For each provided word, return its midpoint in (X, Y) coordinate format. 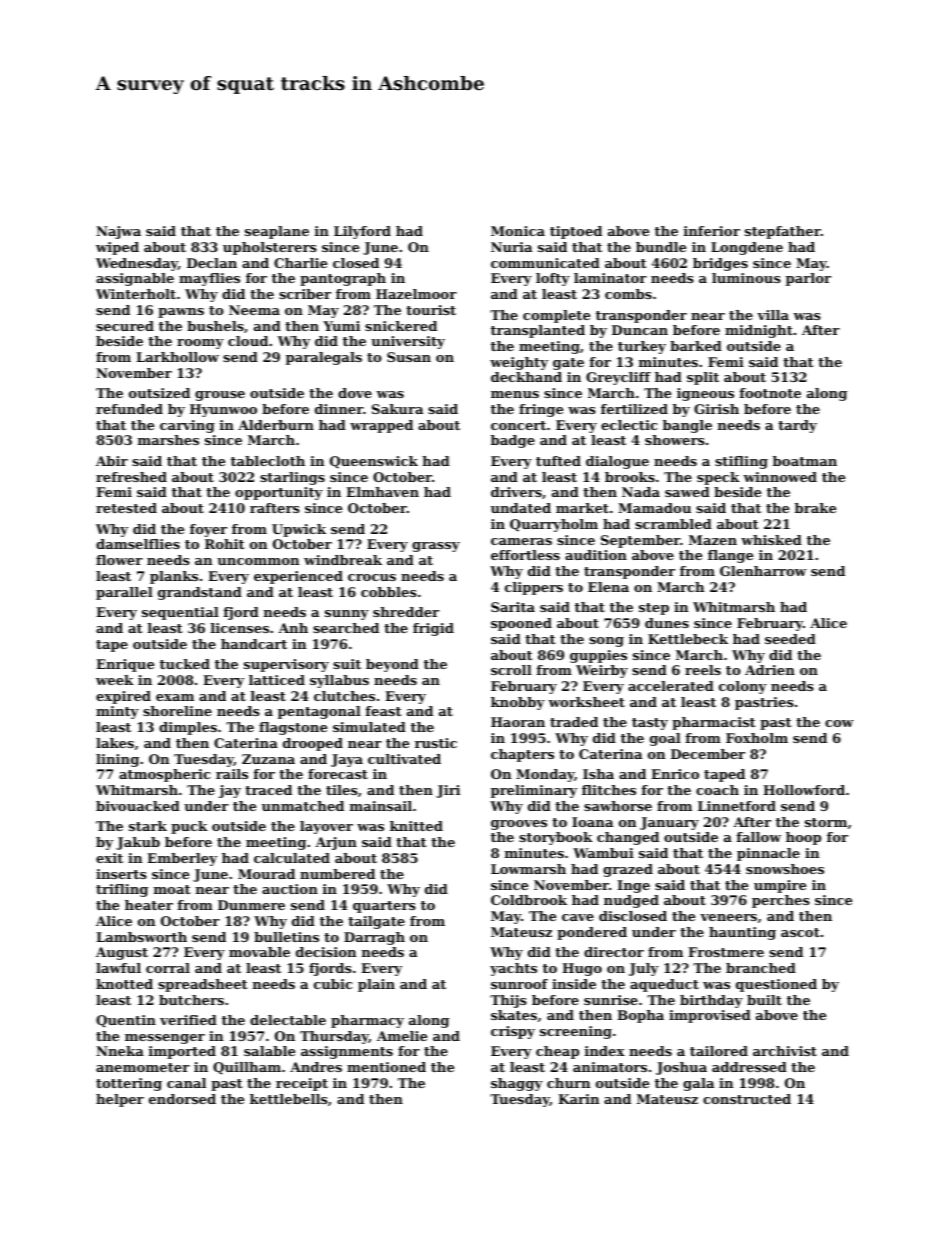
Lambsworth (141, 937)
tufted (558, 461)
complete (556, 316)
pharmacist (714, 723)
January (669, 823)
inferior (712, 231)
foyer (208, 530)
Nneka (120, 1051)
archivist (785, 1051)
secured (125, 326)
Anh (293, 628)
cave (578, 917)
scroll (511, 670)
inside (574, 984)
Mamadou (654, 508)
